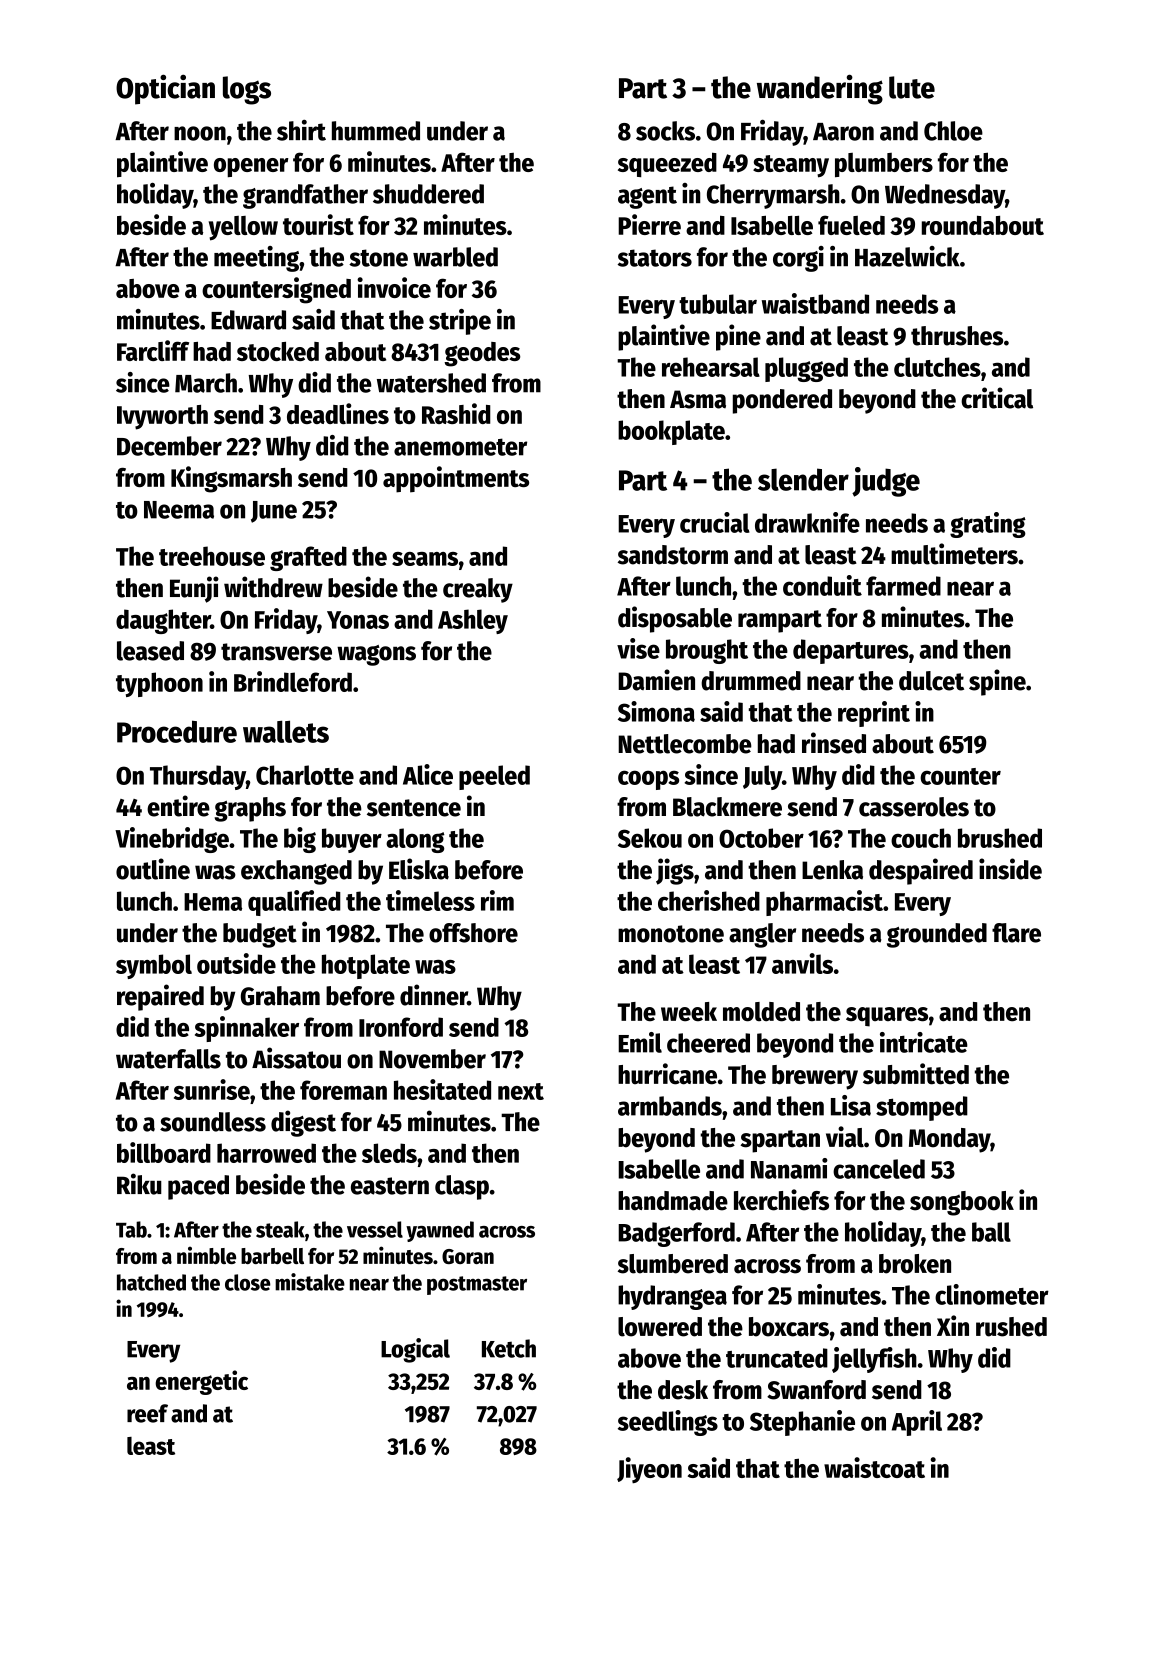 The width and height of the document is (1165, 1654). What do you see at coordinates (147, 1413) in the document?
I see `reef` at bounding box center [147, 1413].
